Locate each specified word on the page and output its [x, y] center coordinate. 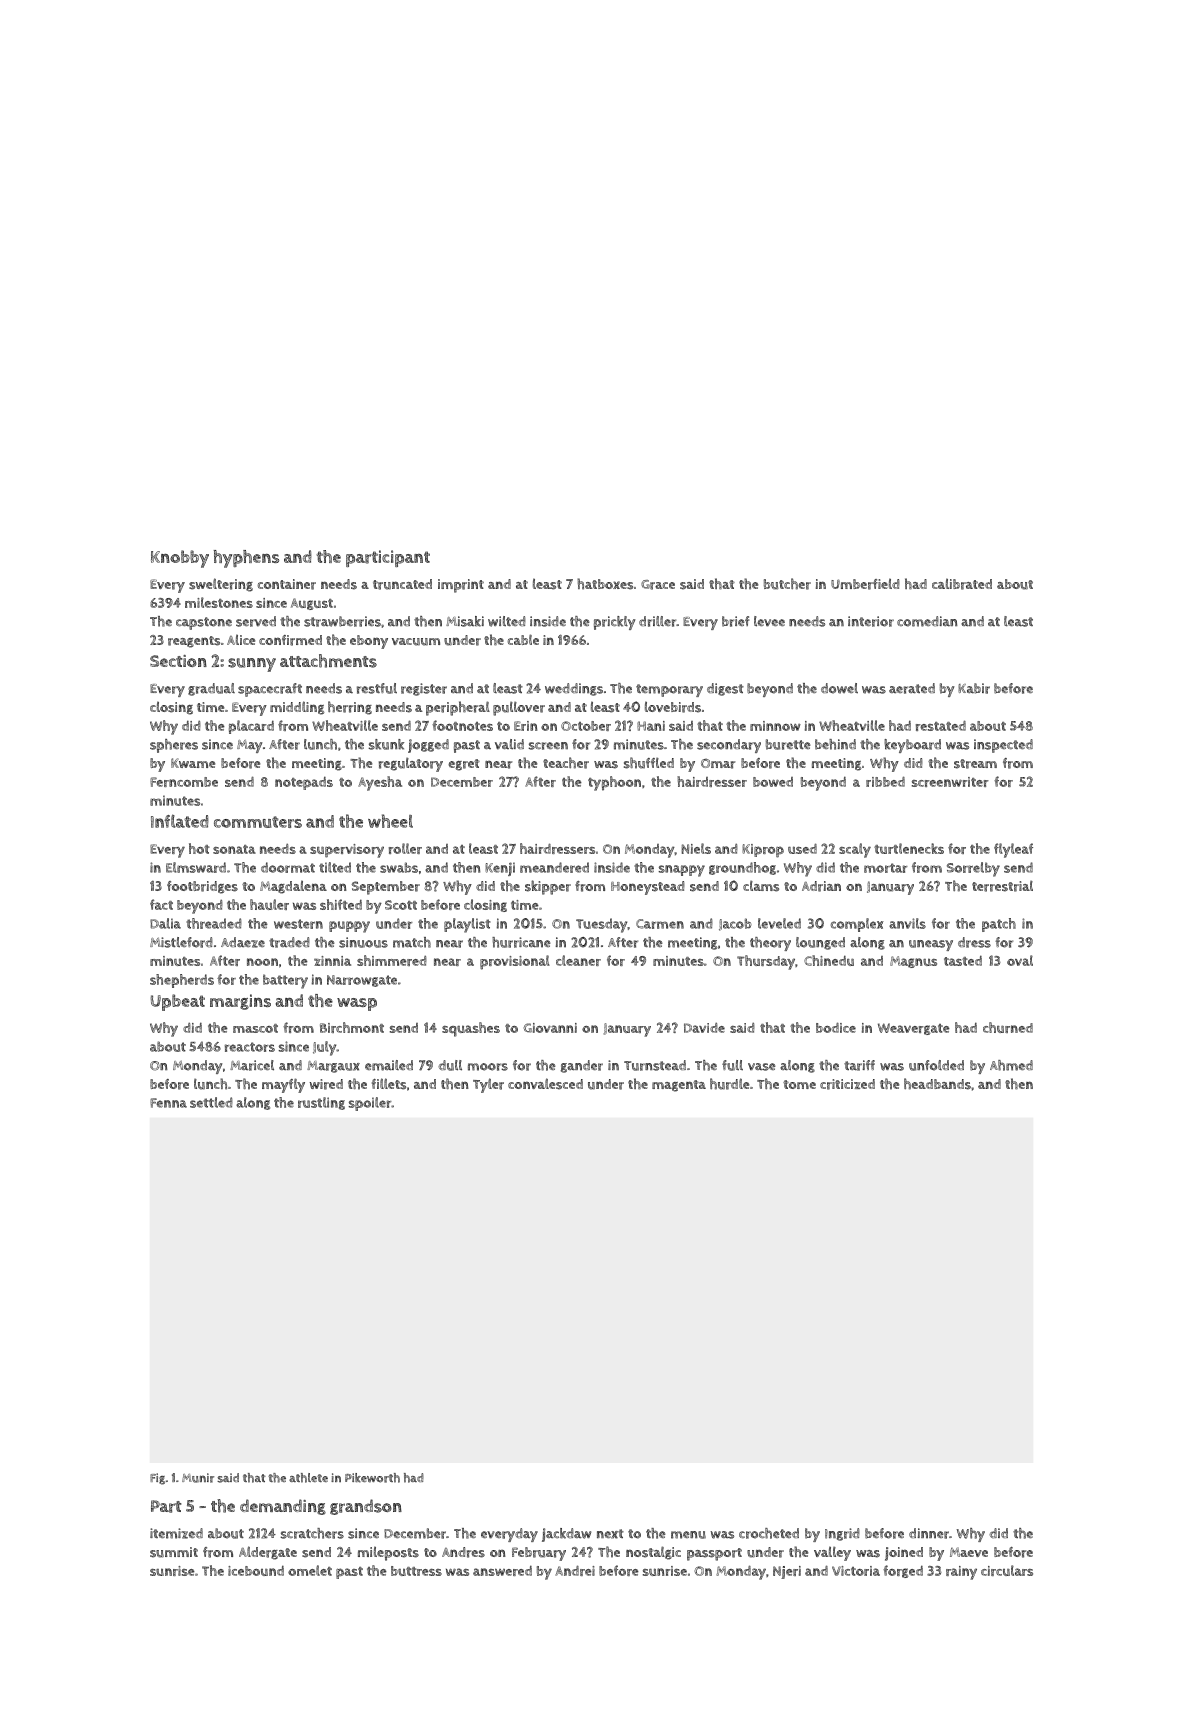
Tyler [488, 1085]
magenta [679, 1086]
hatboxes [605, 584]
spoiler [369, 1104]
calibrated [962, 584]
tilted [335, 867]
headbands [937, 1084]
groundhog [742, 868]
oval [1020, 960]
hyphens [246, 559]
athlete [308, 1478]
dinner [929, 1533]
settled [211, 1102]
